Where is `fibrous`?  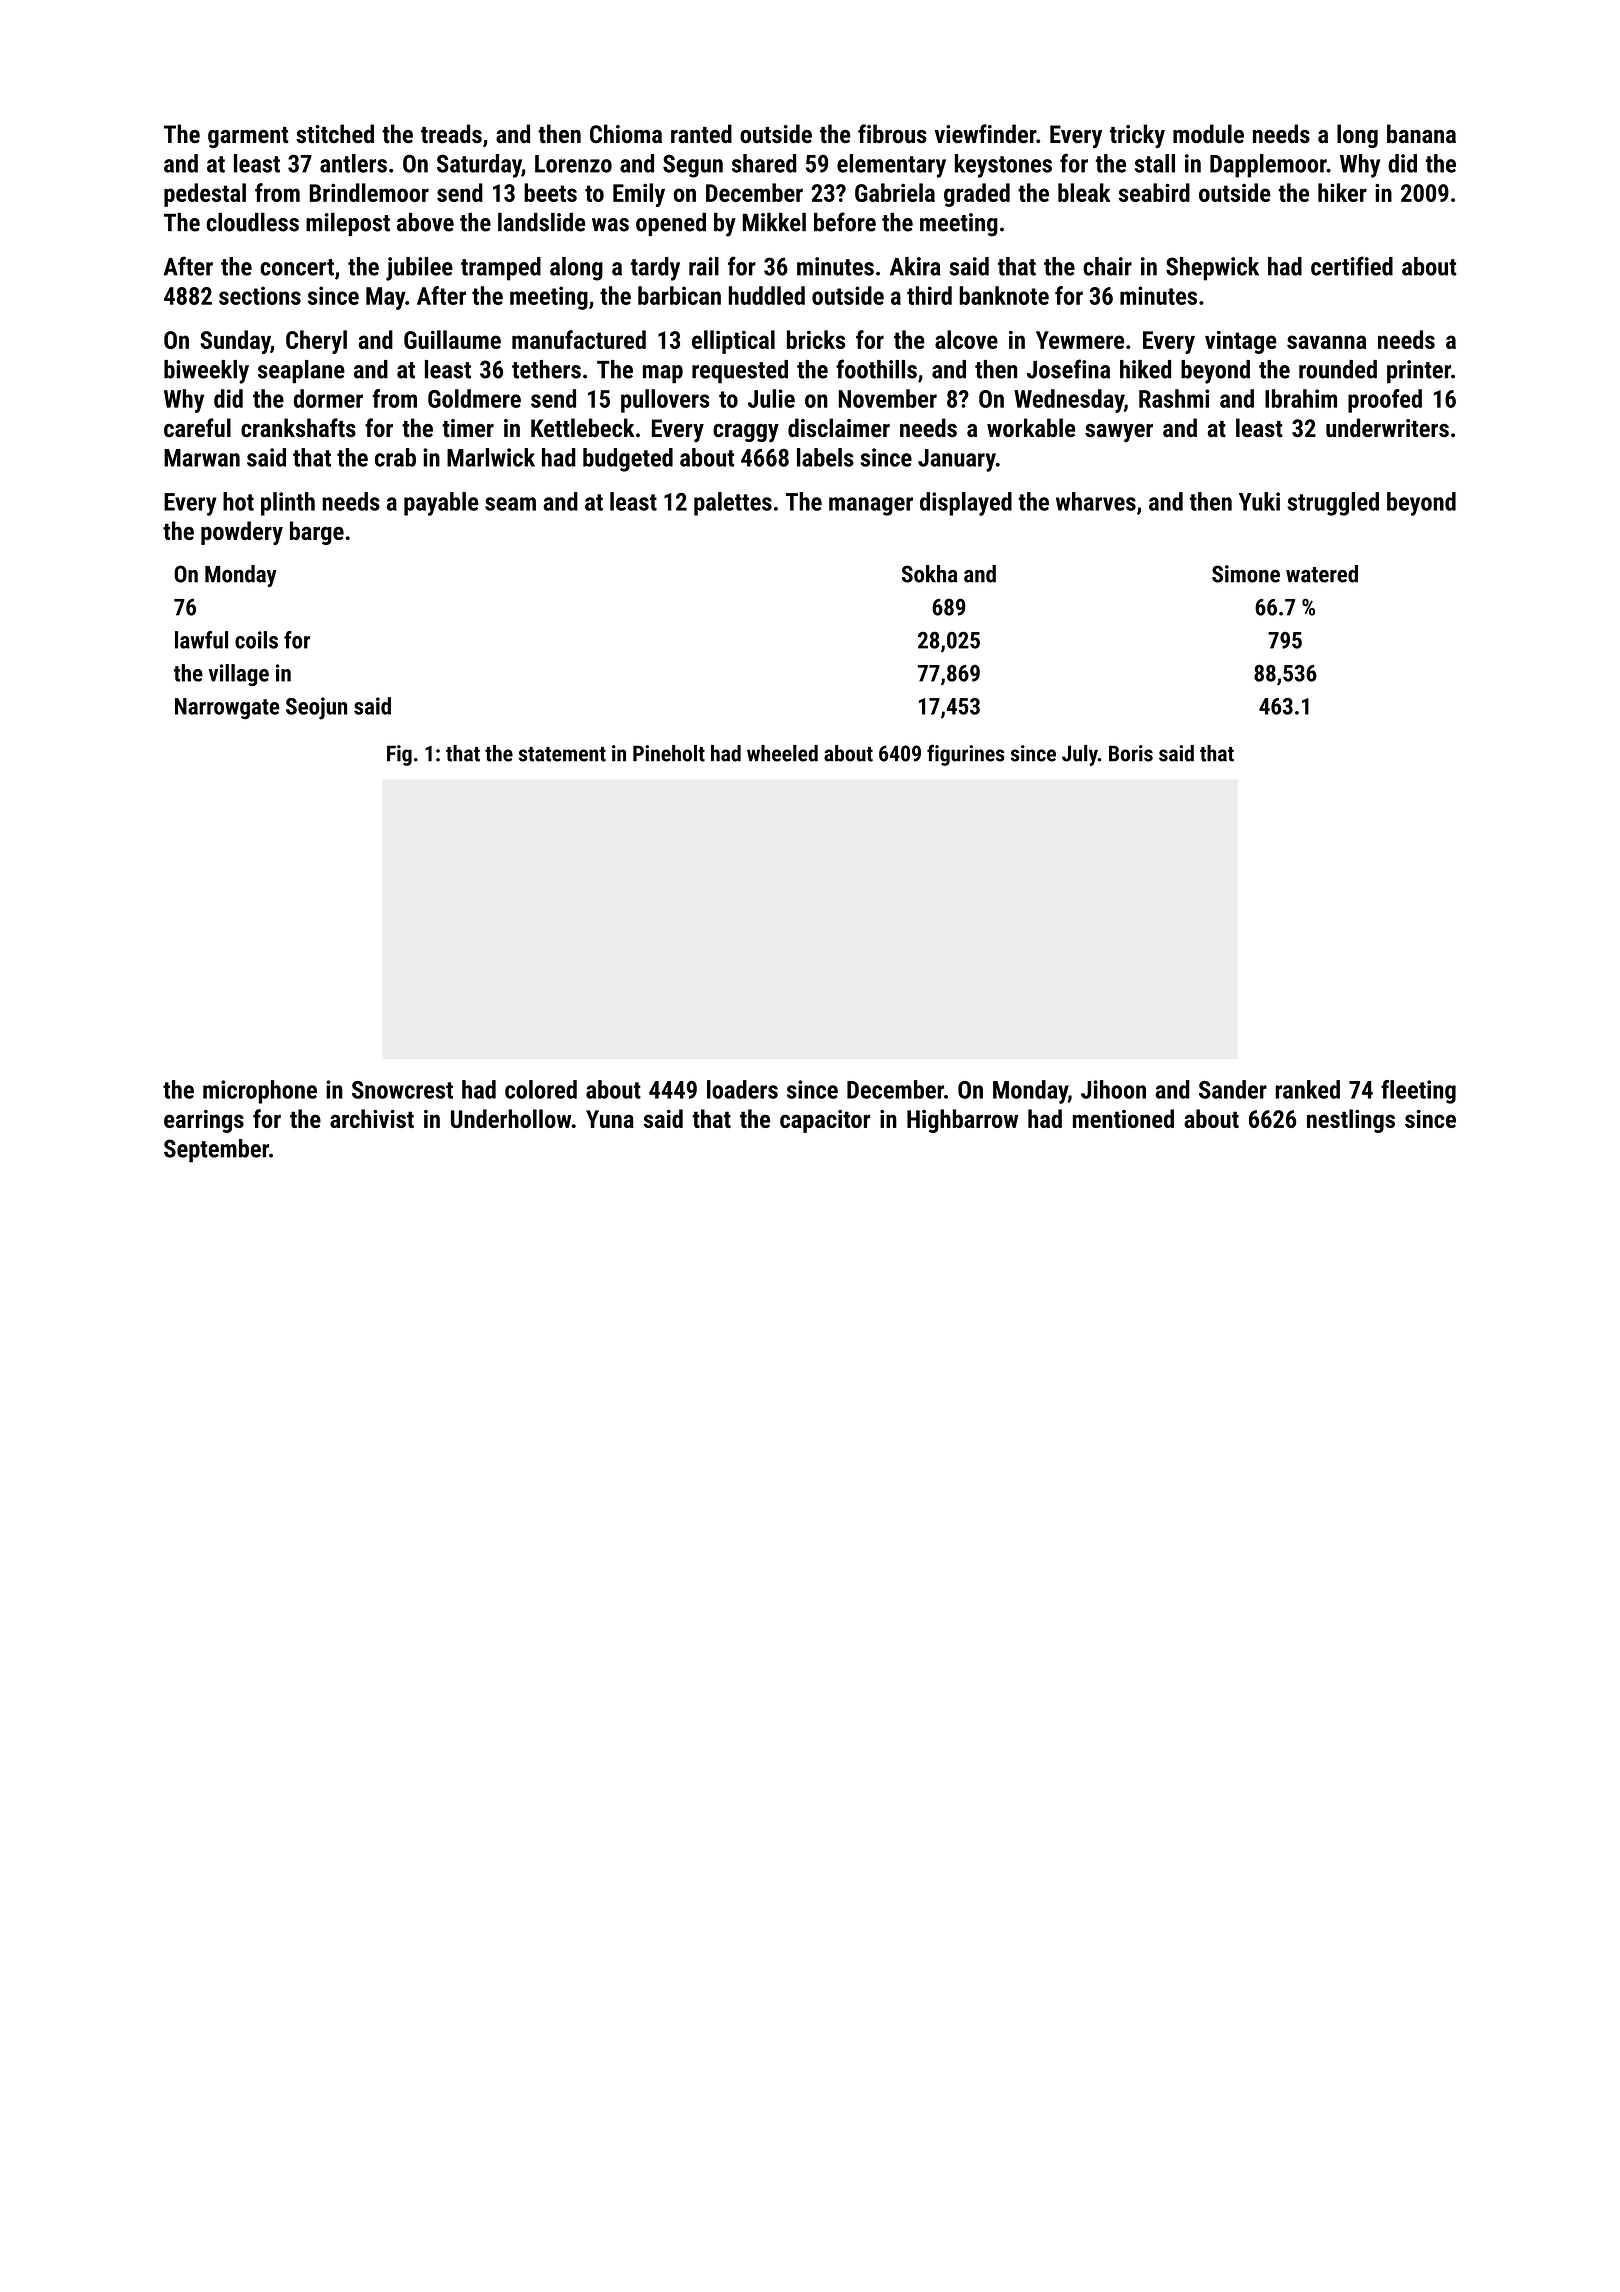
fibrous is located at coordinates (892, 134).
